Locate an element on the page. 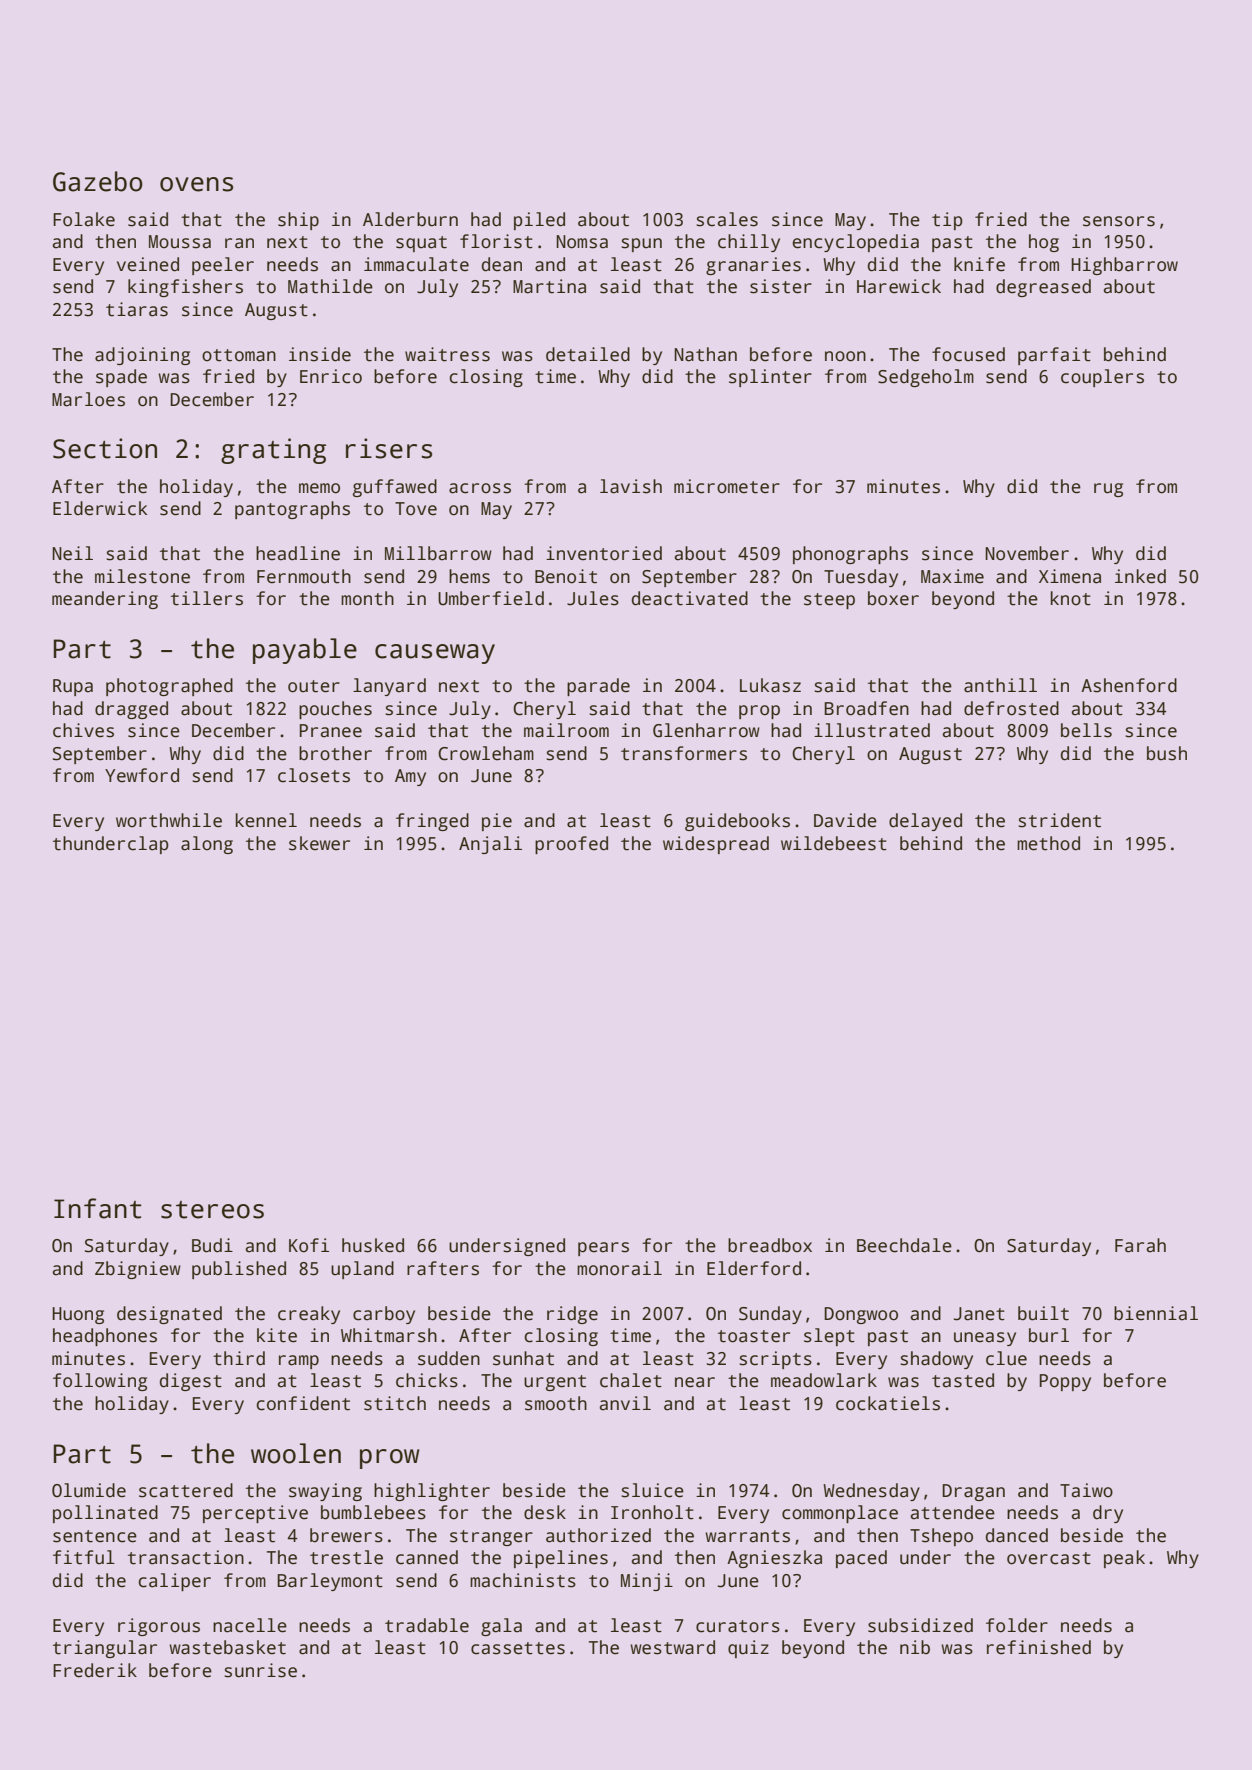 The width and height of the document is (1252, 1770). sensors is located at coordinates (1119, 221).
